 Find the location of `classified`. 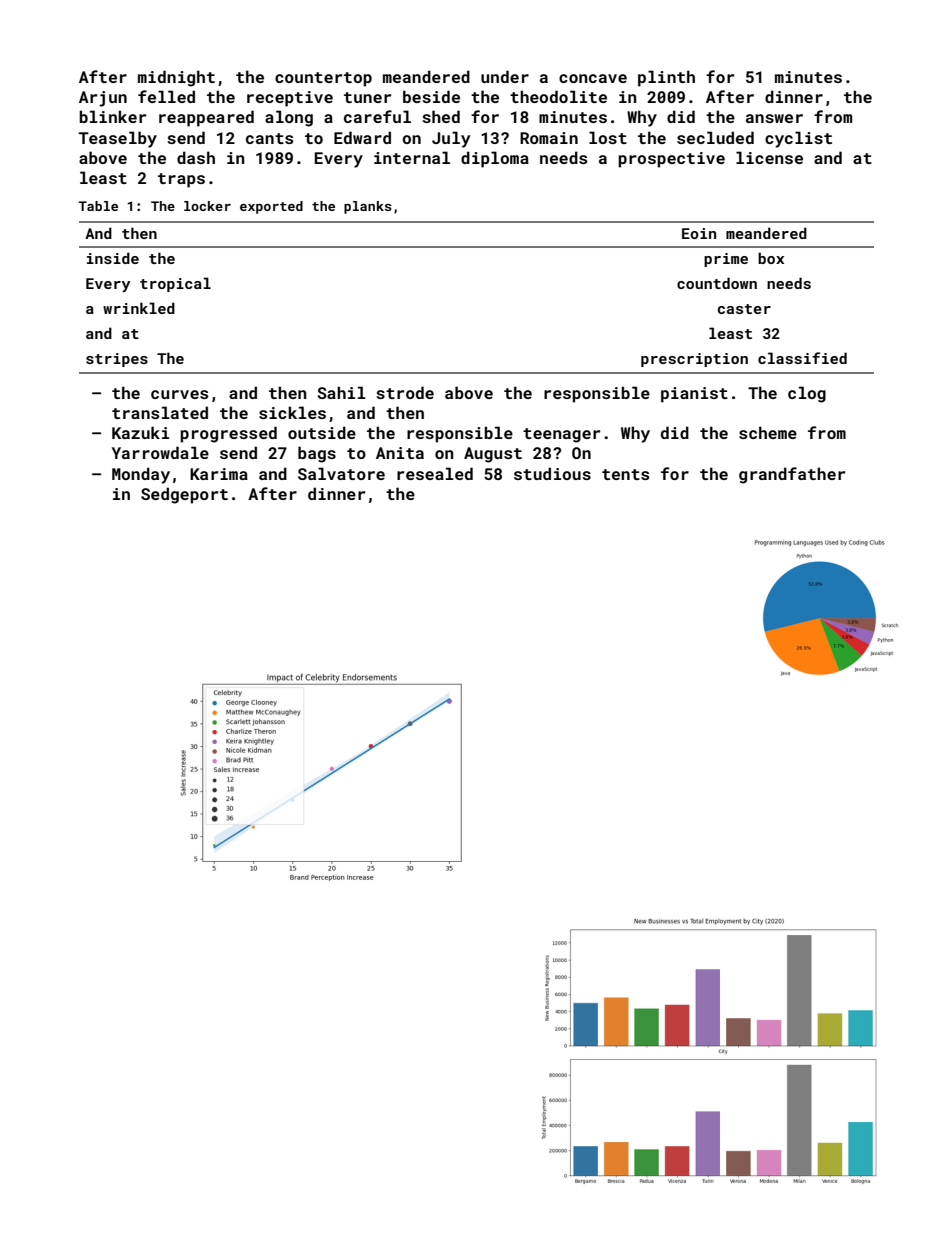

classified is located at coordinates (802, 358).
